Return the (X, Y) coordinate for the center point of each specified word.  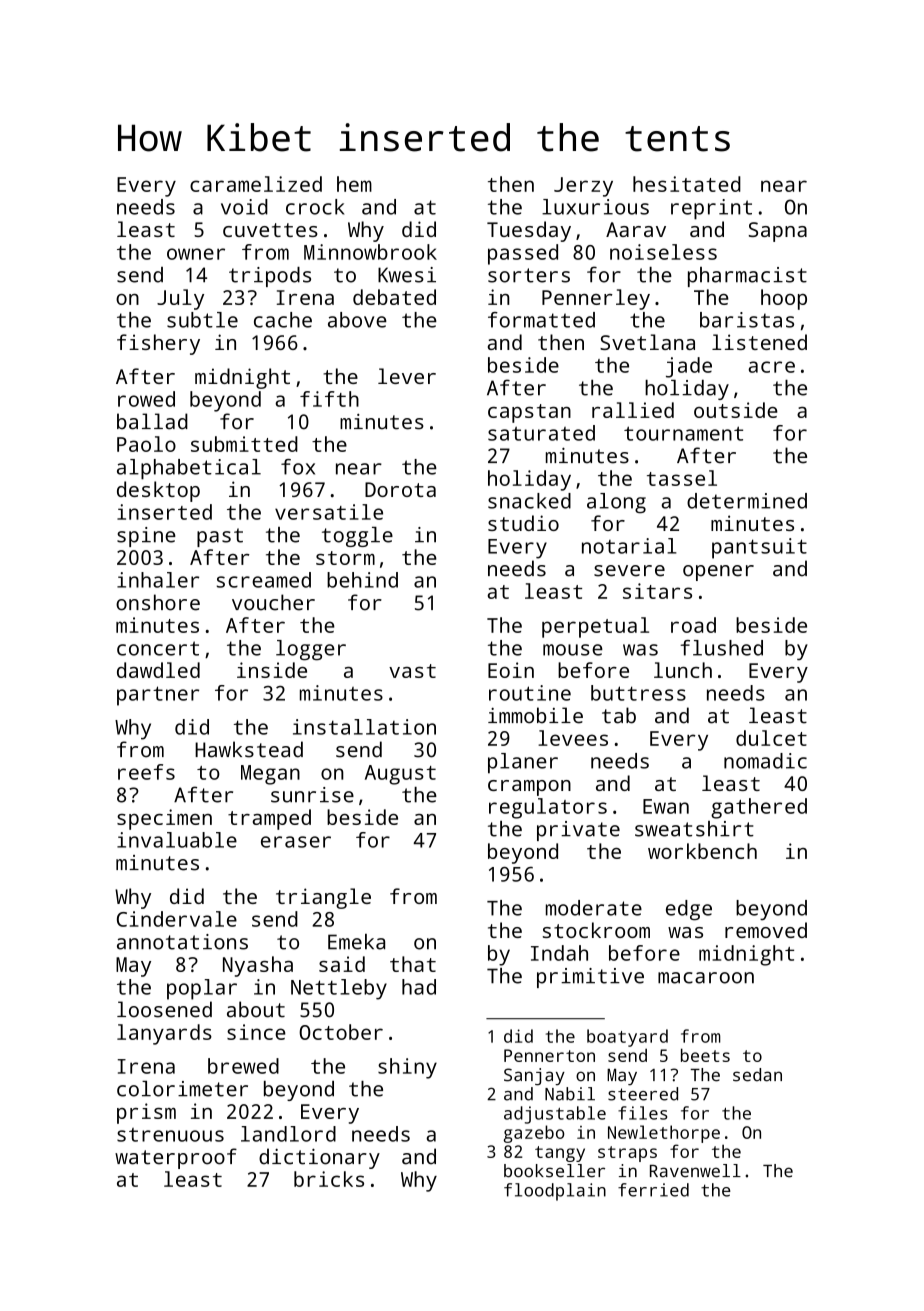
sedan (757, 1075)
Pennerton (549, 1055)
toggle (357, 537)
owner (196, 254)
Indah (559, 953)
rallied (633, 410)
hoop (784, 299)
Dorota (400, 489)
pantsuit (759, 548)
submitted (244, 444)
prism (146, 1113)
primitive (590, 978)
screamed (264, 580)
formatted (541, 320)
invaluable (177, 840)
